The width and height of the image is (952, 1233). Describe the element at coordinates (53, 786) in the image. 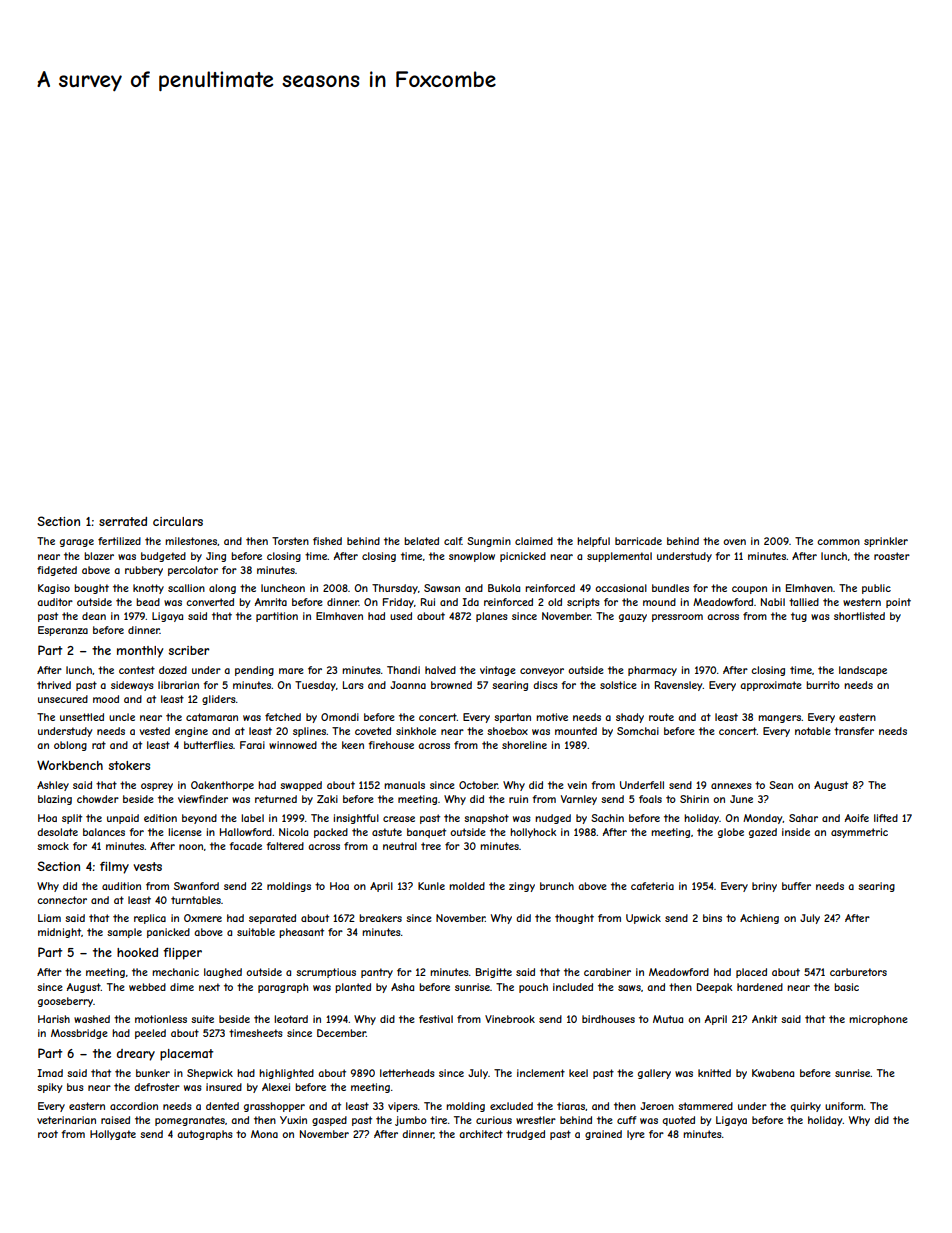

I see `Ashley` at that location.
